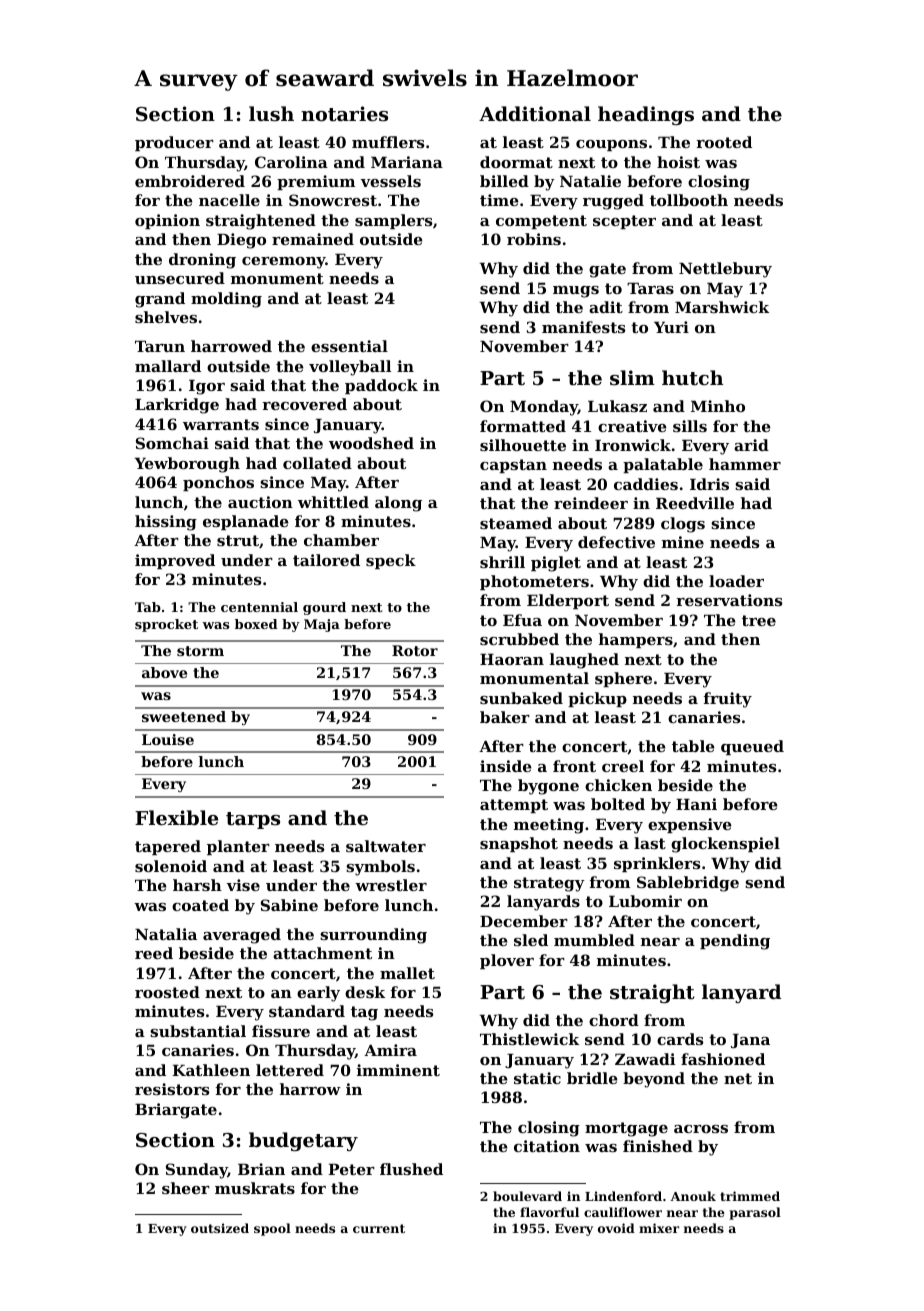 This page has width=924, height=1311. I want to click on notaries, so click(344, 114).
